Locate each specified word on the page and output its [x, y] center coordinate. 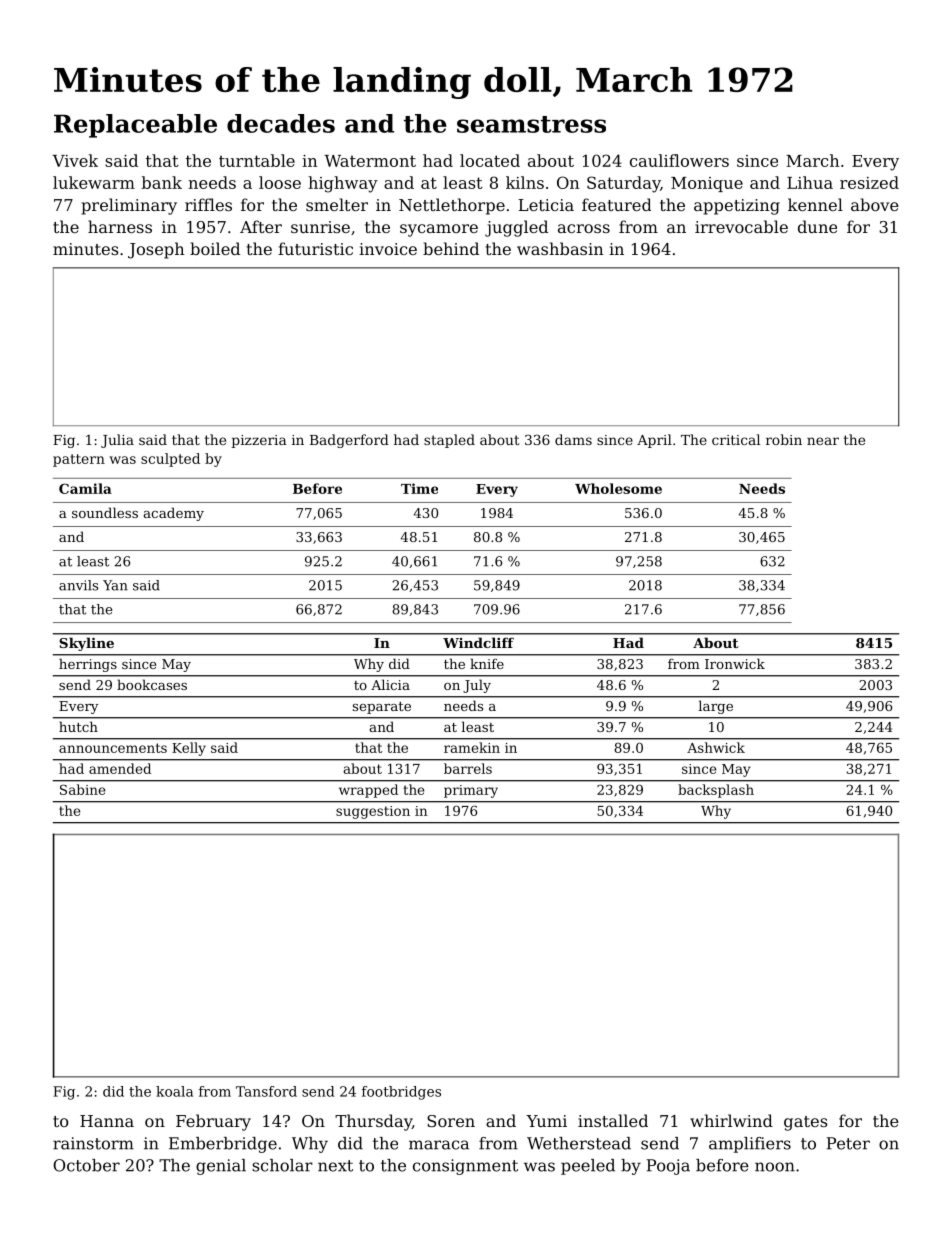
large [715, 707]
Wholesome [618, 488]
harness [120, 226]
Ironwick [735, 663]
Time [419, 488]
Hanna [107, 1121]
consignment [465, 1167]
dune [817, 226]
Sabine [82, 789]
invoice [388, 249]
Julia [117, 441]
